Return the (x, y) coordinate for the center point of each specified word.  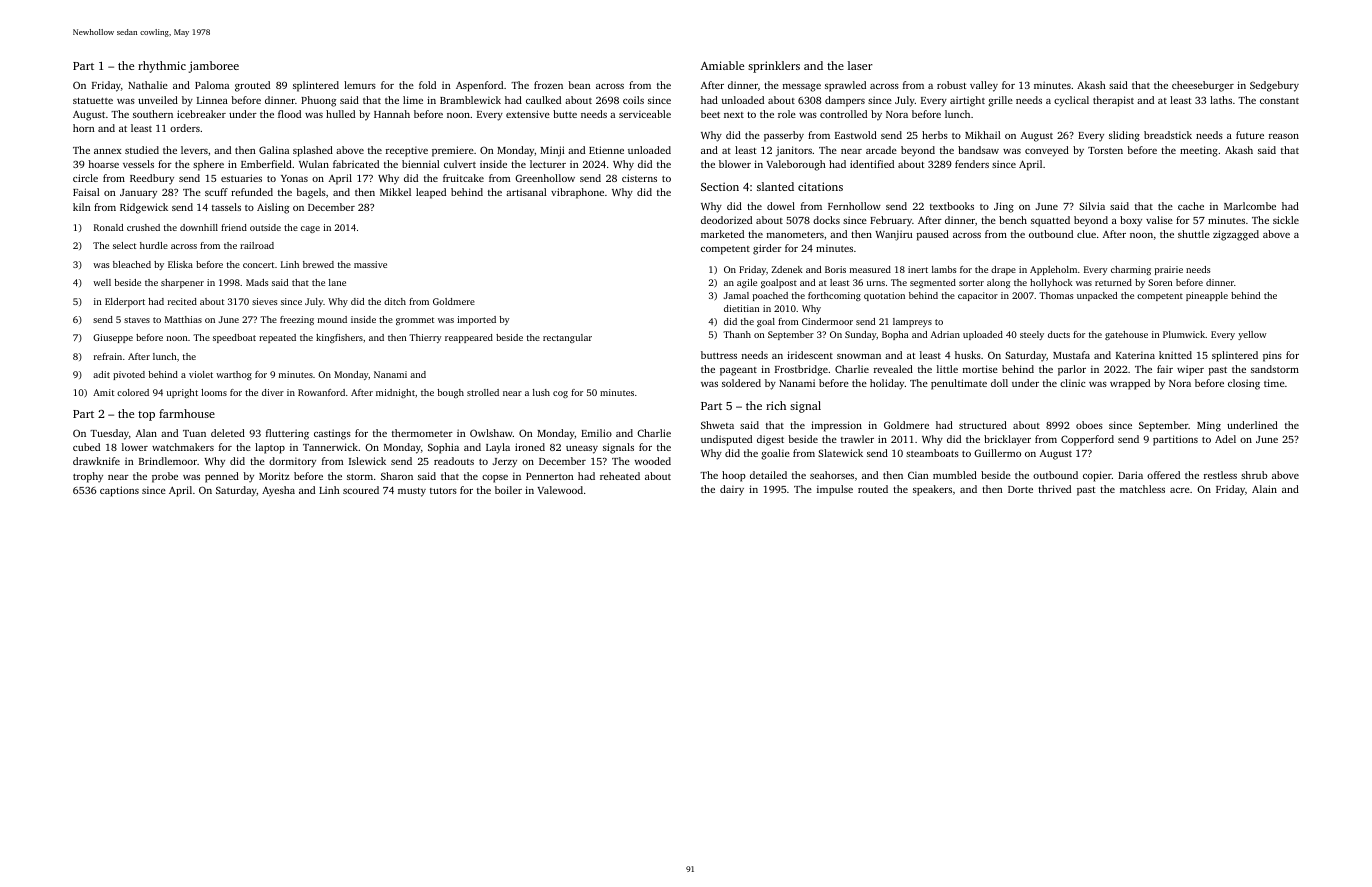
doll (999, 383)
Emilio (596, 433)
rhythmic (162, 67)
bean (579, 85)
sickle (1286, 220)
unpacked (1097, 296)
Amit (103, 392)
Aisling (273, 208)
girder (767, 249)
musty (412, 492)
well (102, 282)
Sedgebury (1274, 86)
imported (476, 320)
